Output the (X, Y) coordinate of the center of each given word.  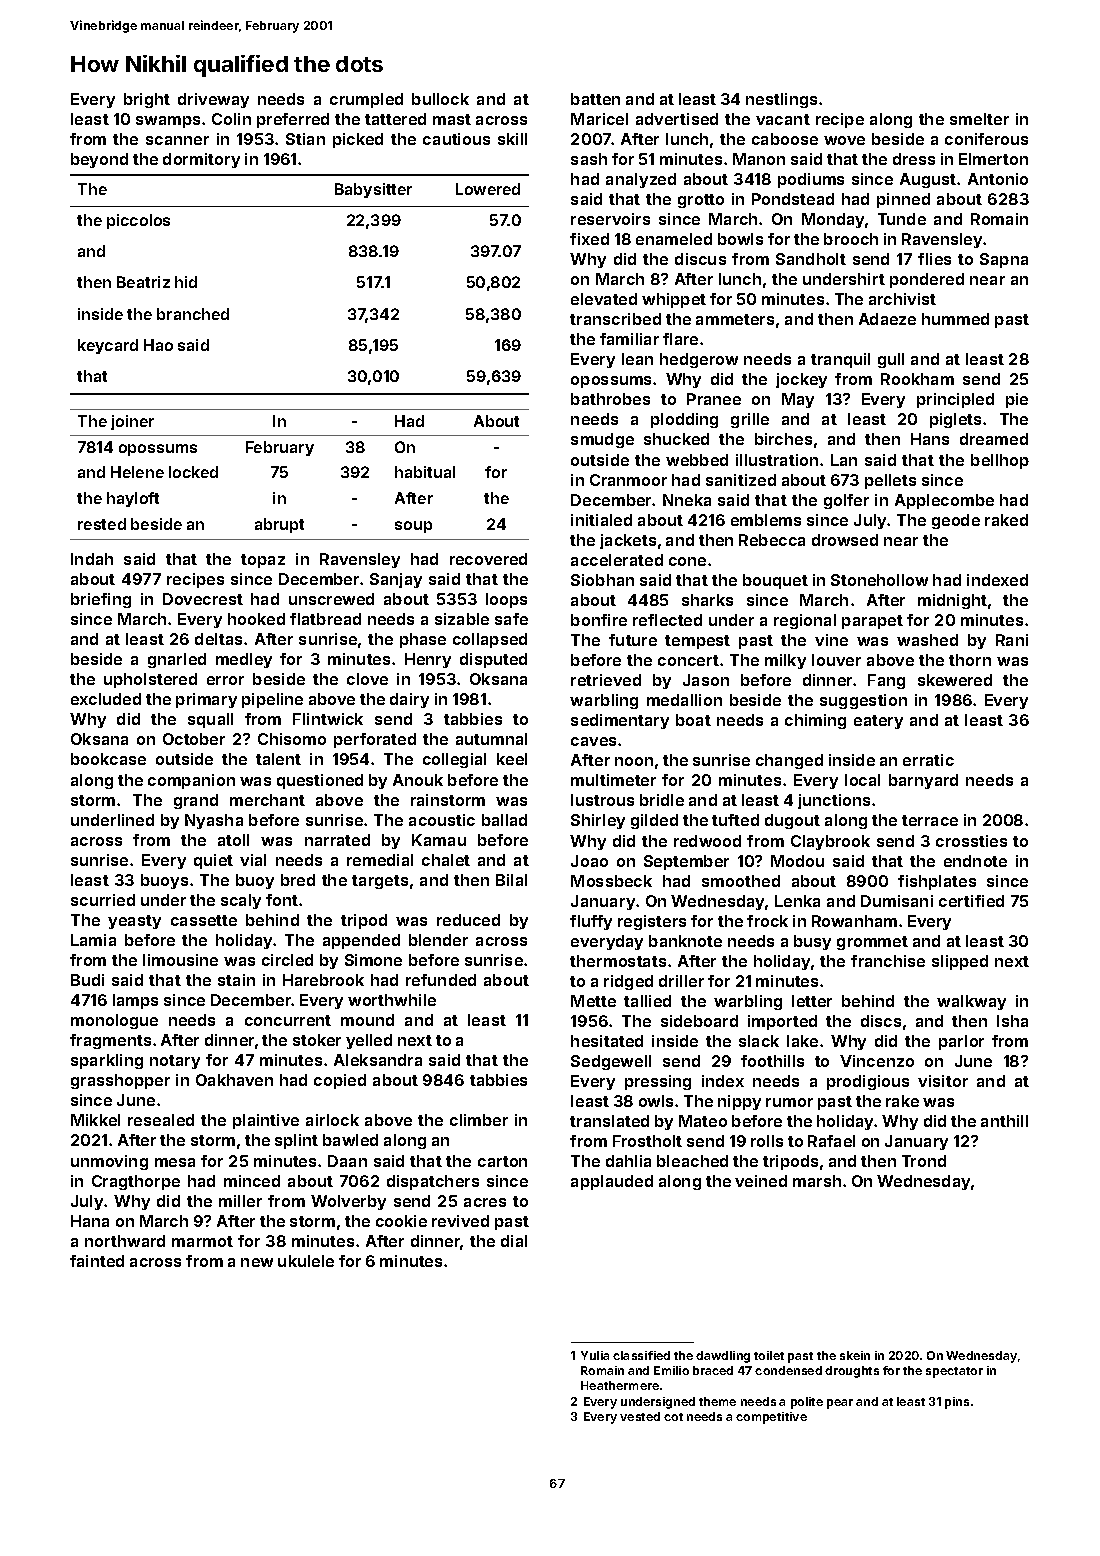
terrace (930, 820)
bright (147, 100)
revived (460, 1221)
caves (593, 741)
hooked (256, 619)
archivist (902, 299)
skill (512, 139)
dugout (792, 821)
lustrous (602, 800)
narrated (337, 840)
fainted (97, 1261)
